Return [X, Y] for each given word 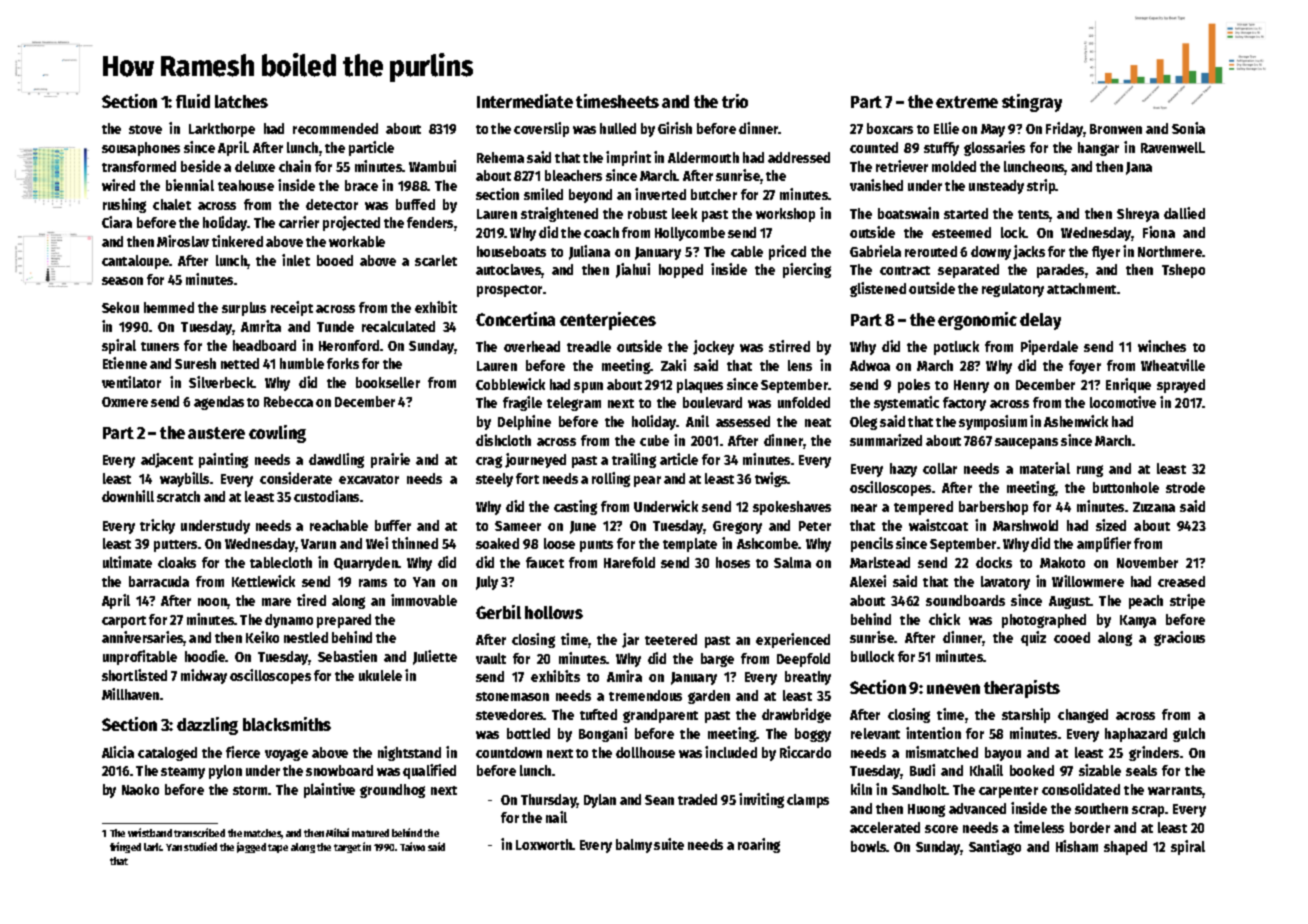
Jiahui [633, 270]
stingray [1032, 103]
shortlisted [134, 675]
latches [241, 101]
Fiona [1159, 232]
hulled [618, 128]
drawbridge [796, 715]
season [122, 281]
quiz [1033, 638]
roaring [759, 845]
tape [278, 848]
